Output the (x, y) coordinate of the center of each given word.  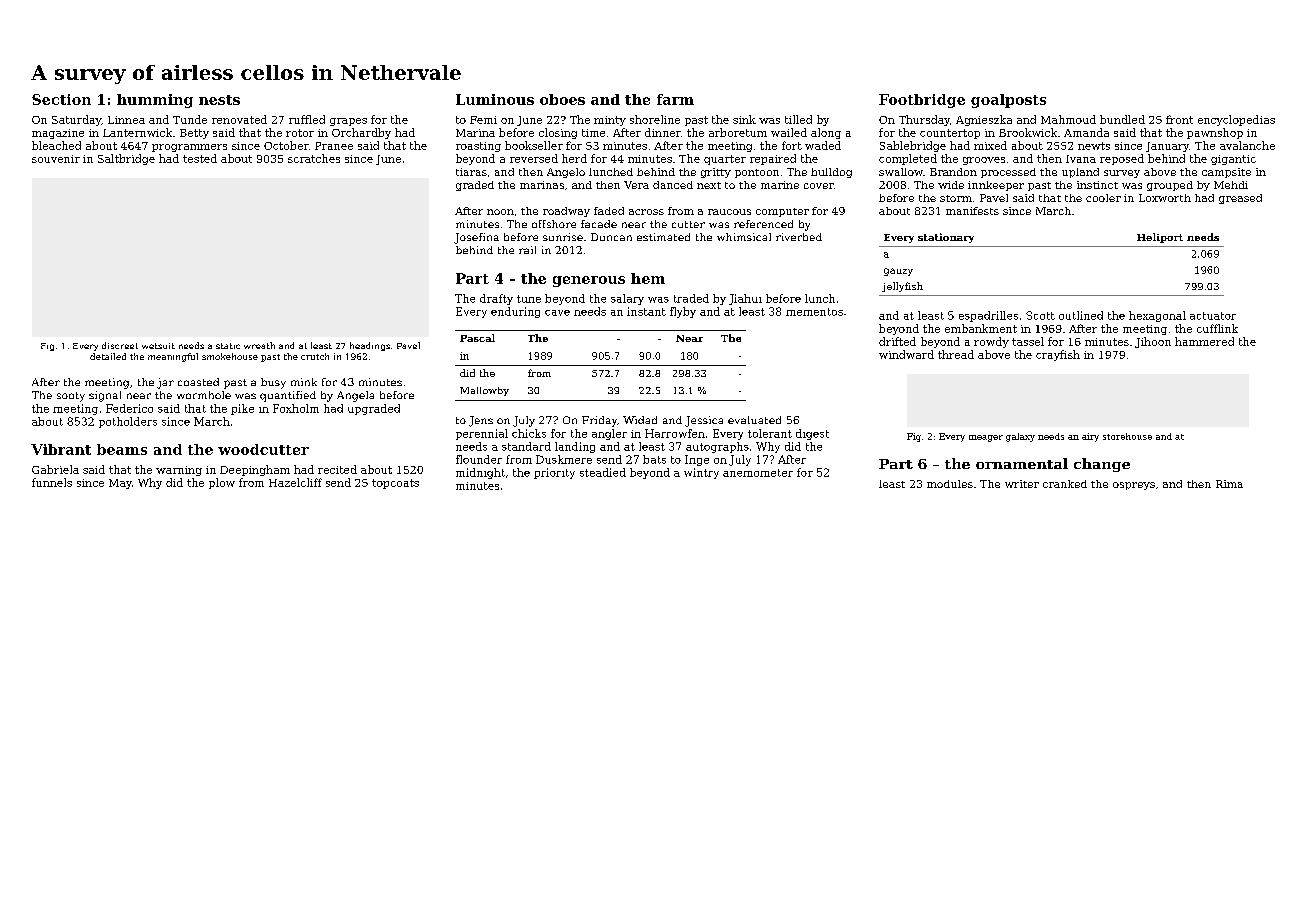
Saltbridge (126, 159)
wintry (701, 473)
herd (574, 158)
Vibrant (61, 449)
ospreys (1134, 486)
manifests (972, 211)
